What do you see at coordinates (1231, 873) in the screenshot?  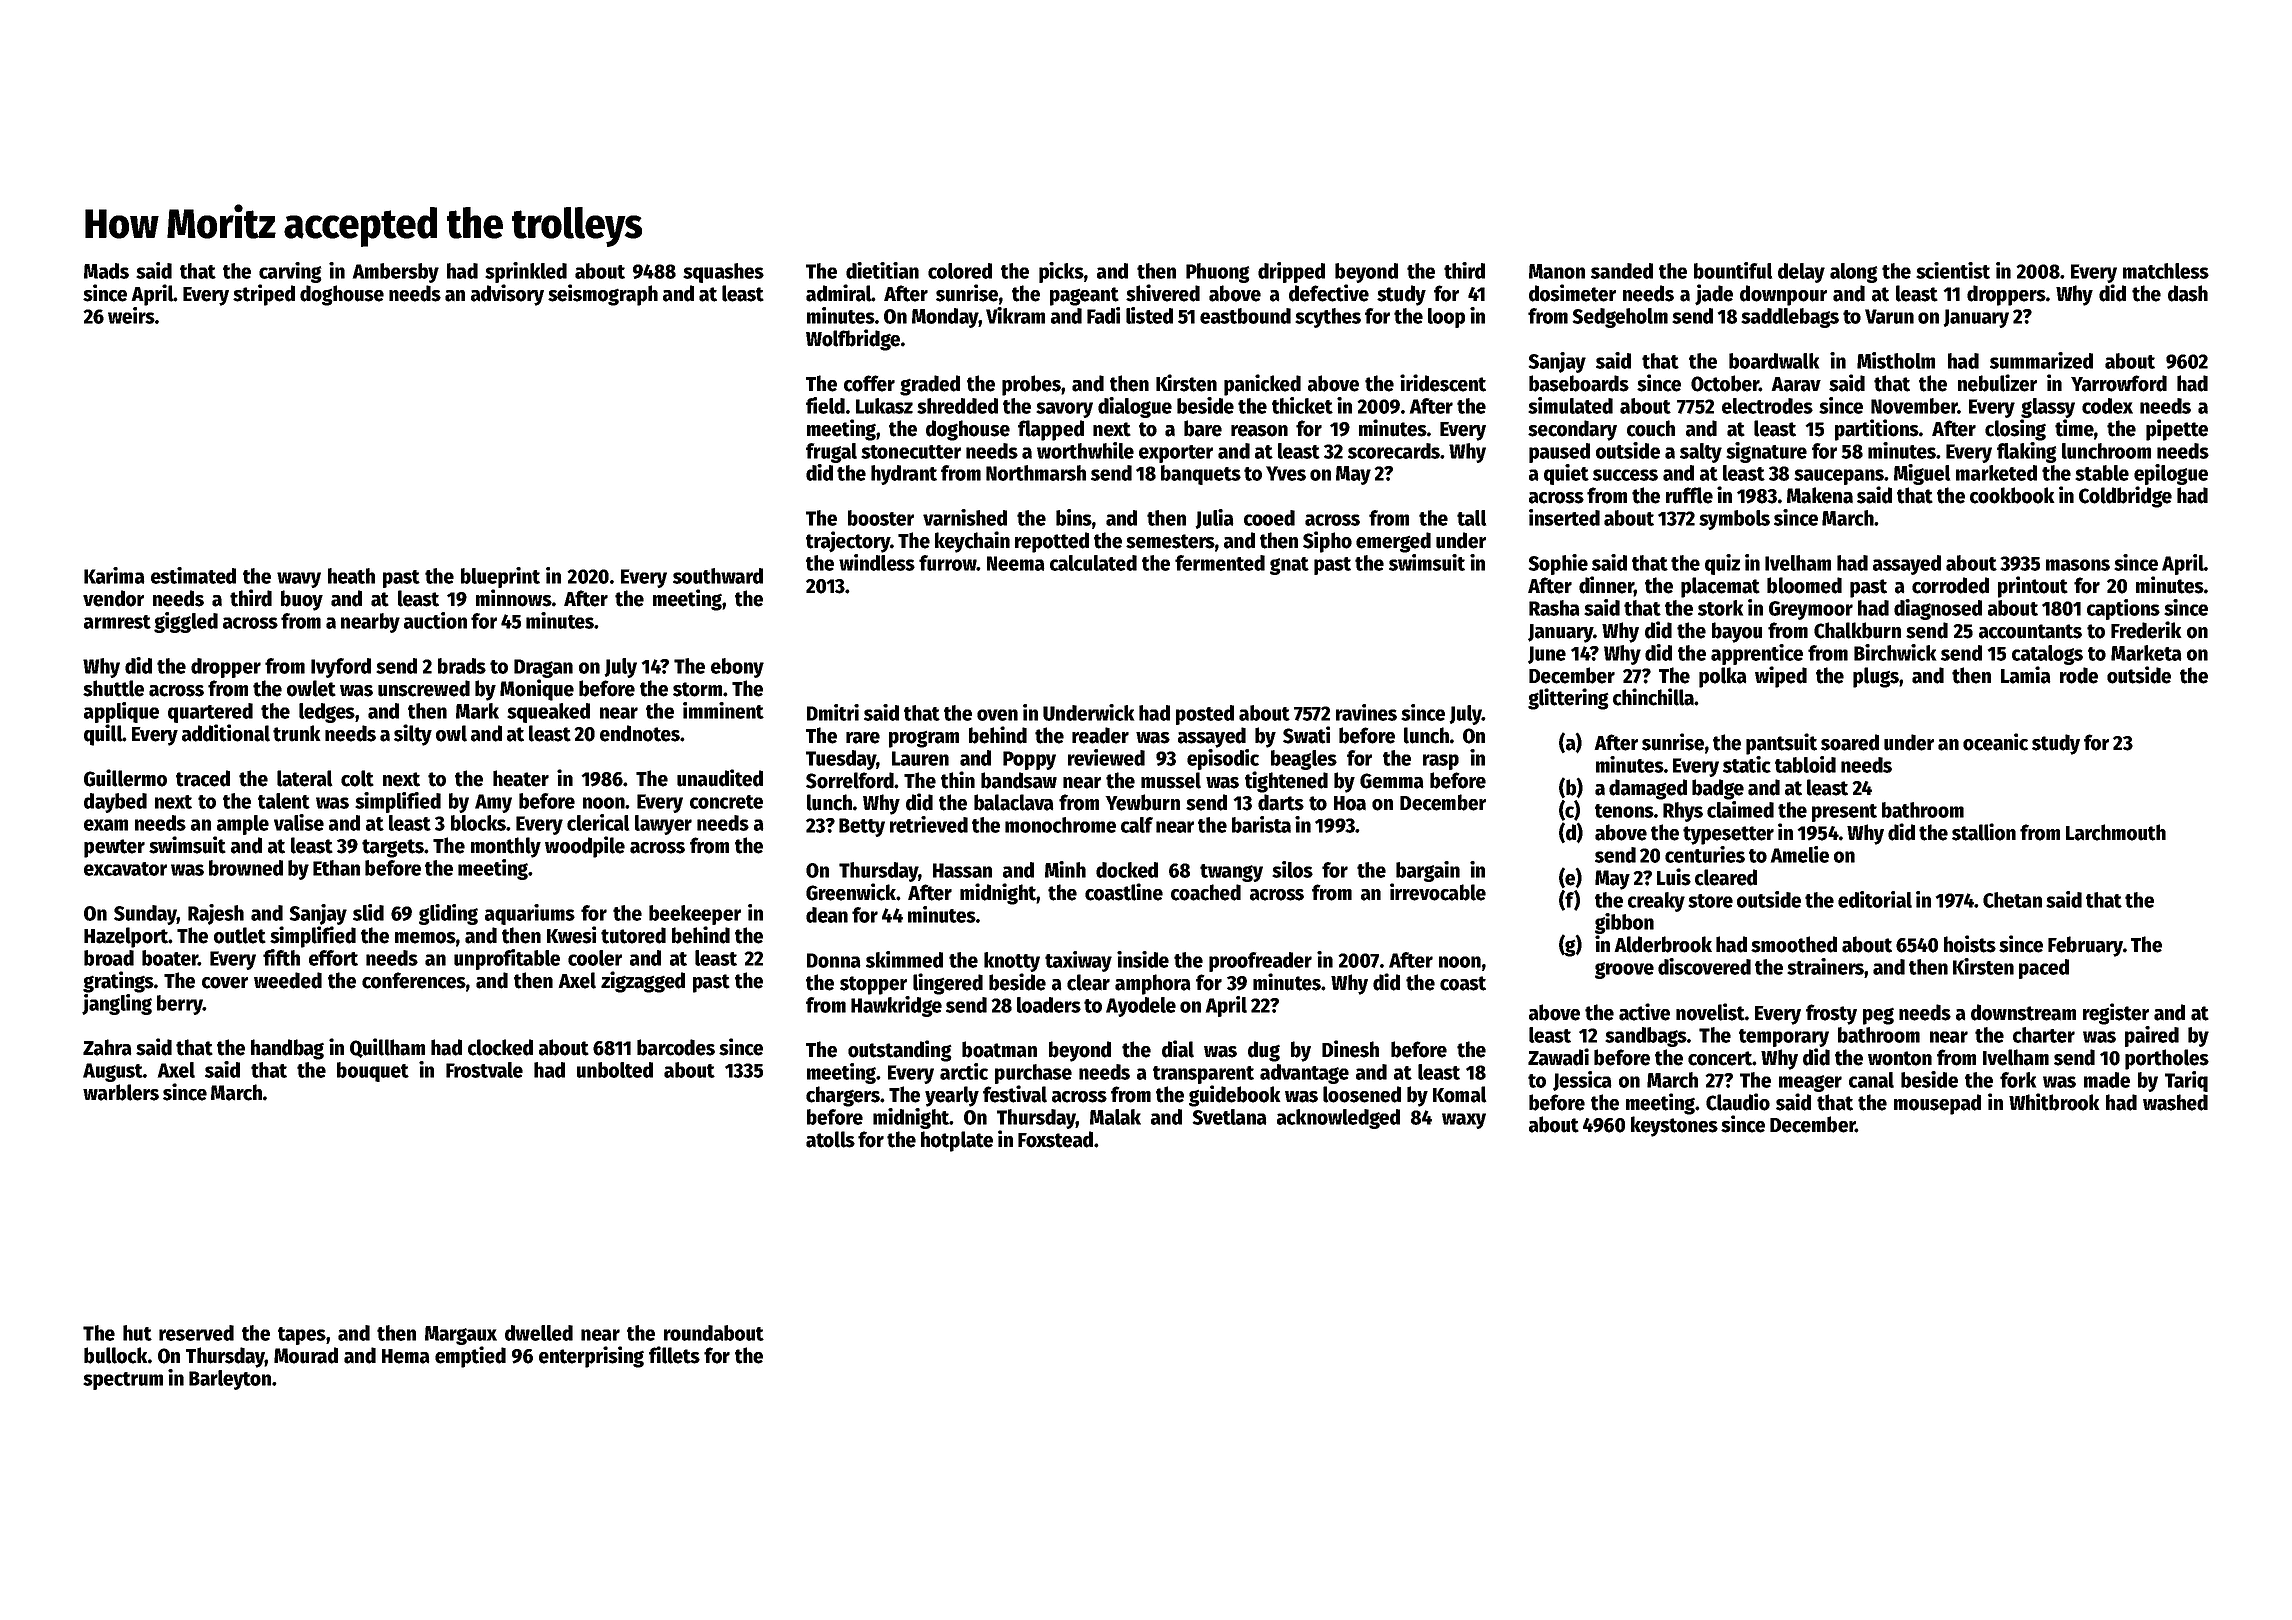 I see `twangy` at bounding box center [1231, 873].
